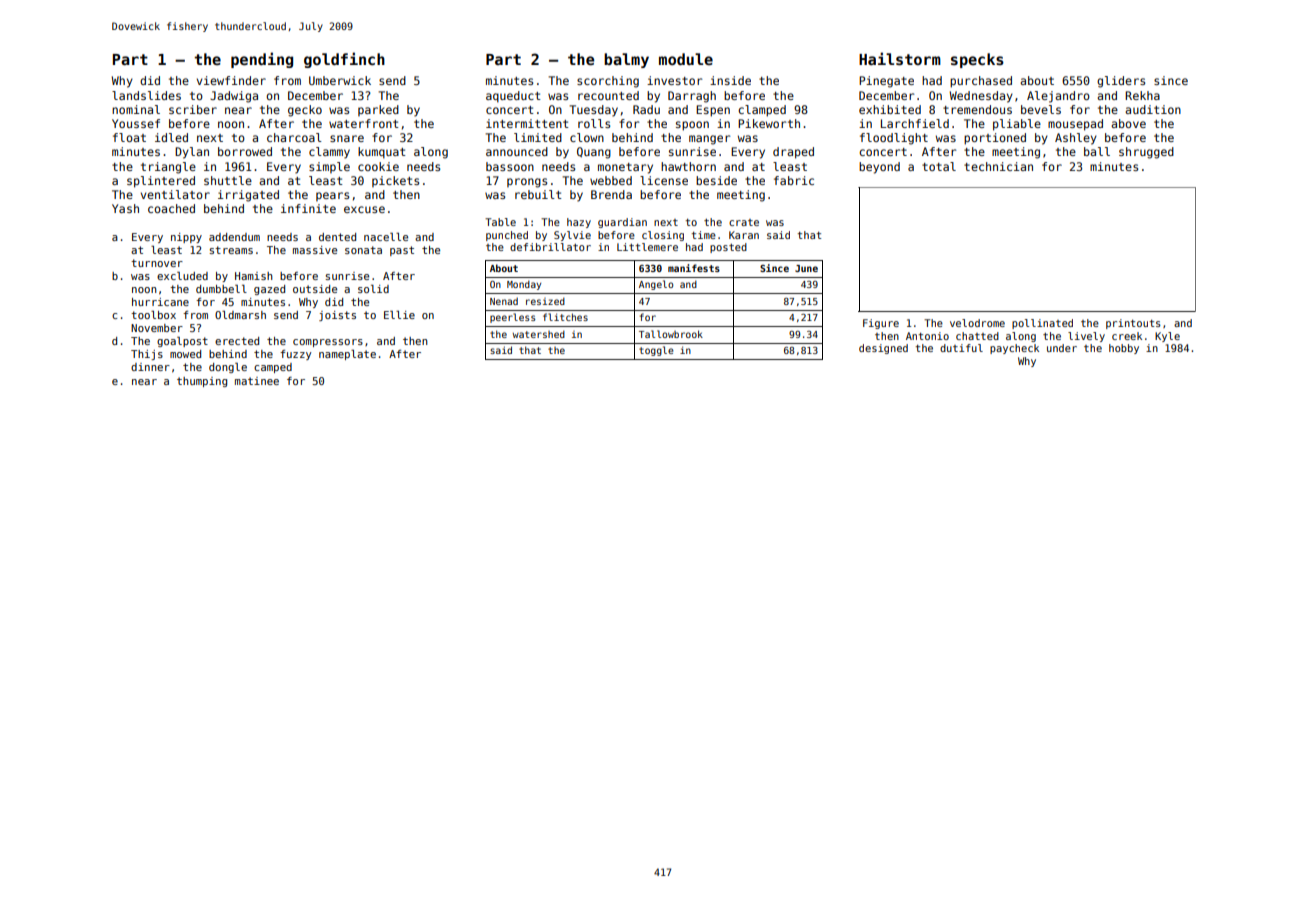  Describe the element at coordinates (806, 268) in the screenshot. I see `June` at that location.
